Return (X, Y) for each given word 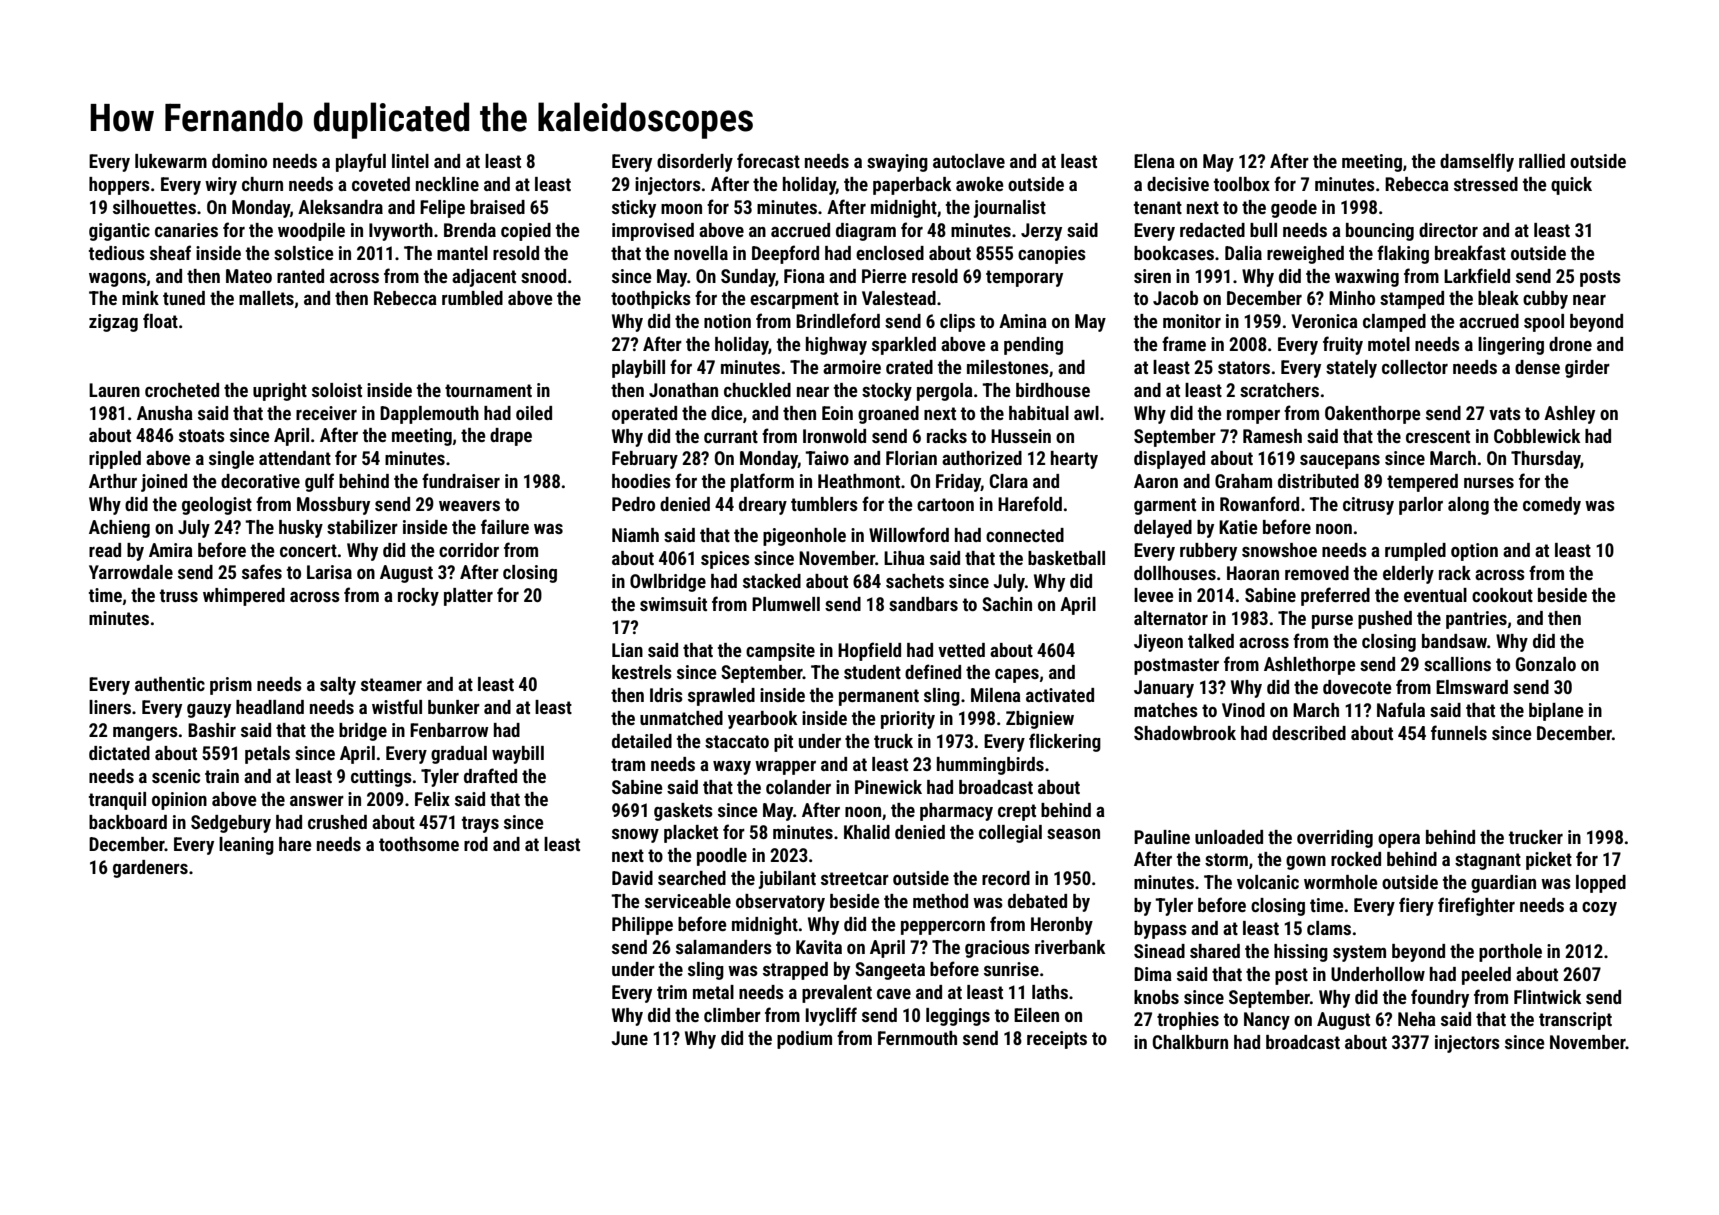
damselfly (1477, 162)
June (629, 1038)
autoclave (969, 161)
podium (804, 1040)
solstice (304, 253)
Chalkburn (1190, 1042)
